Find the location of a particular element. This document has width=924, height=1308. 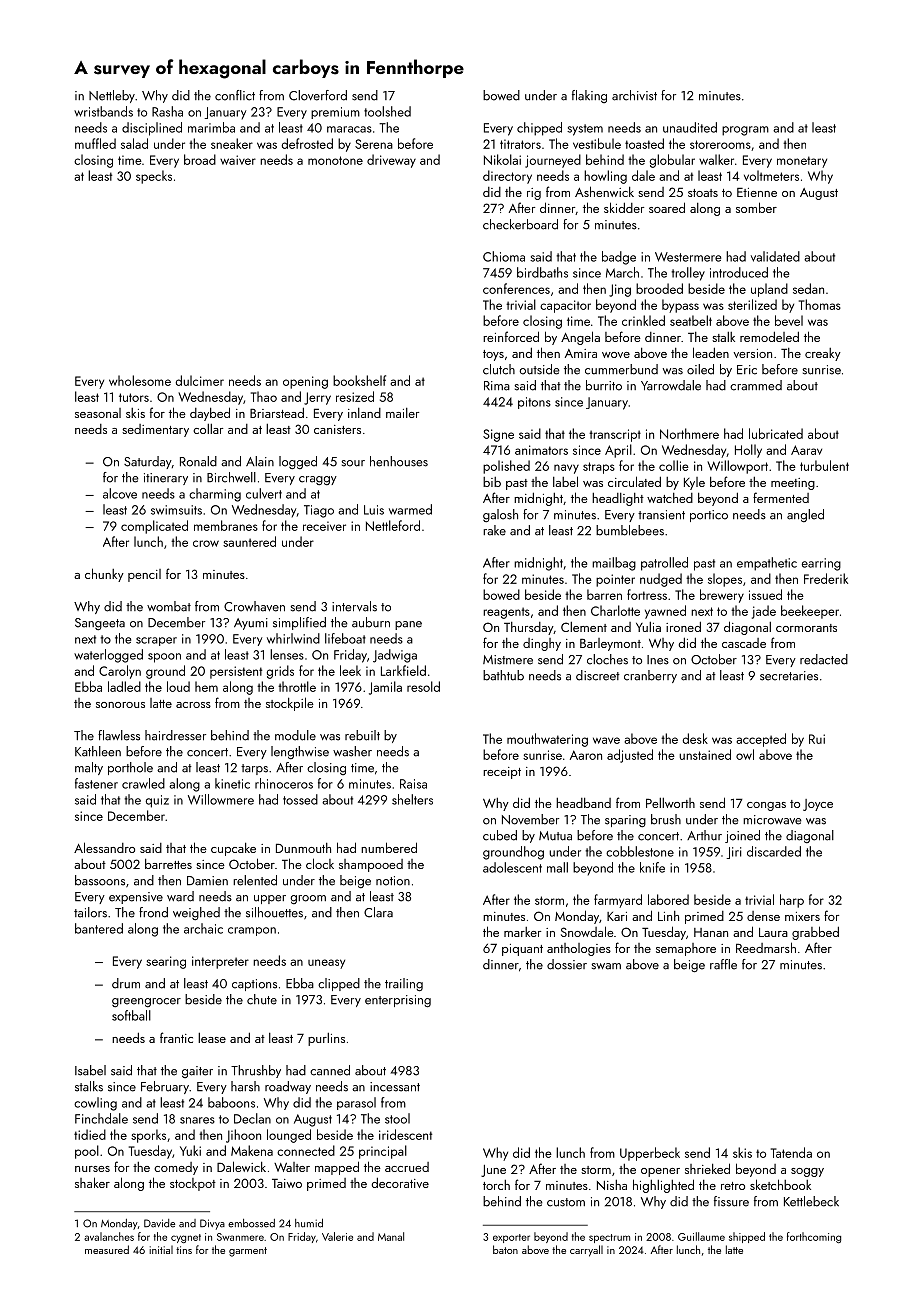

Chioma is located at coordinates (504, 256).
